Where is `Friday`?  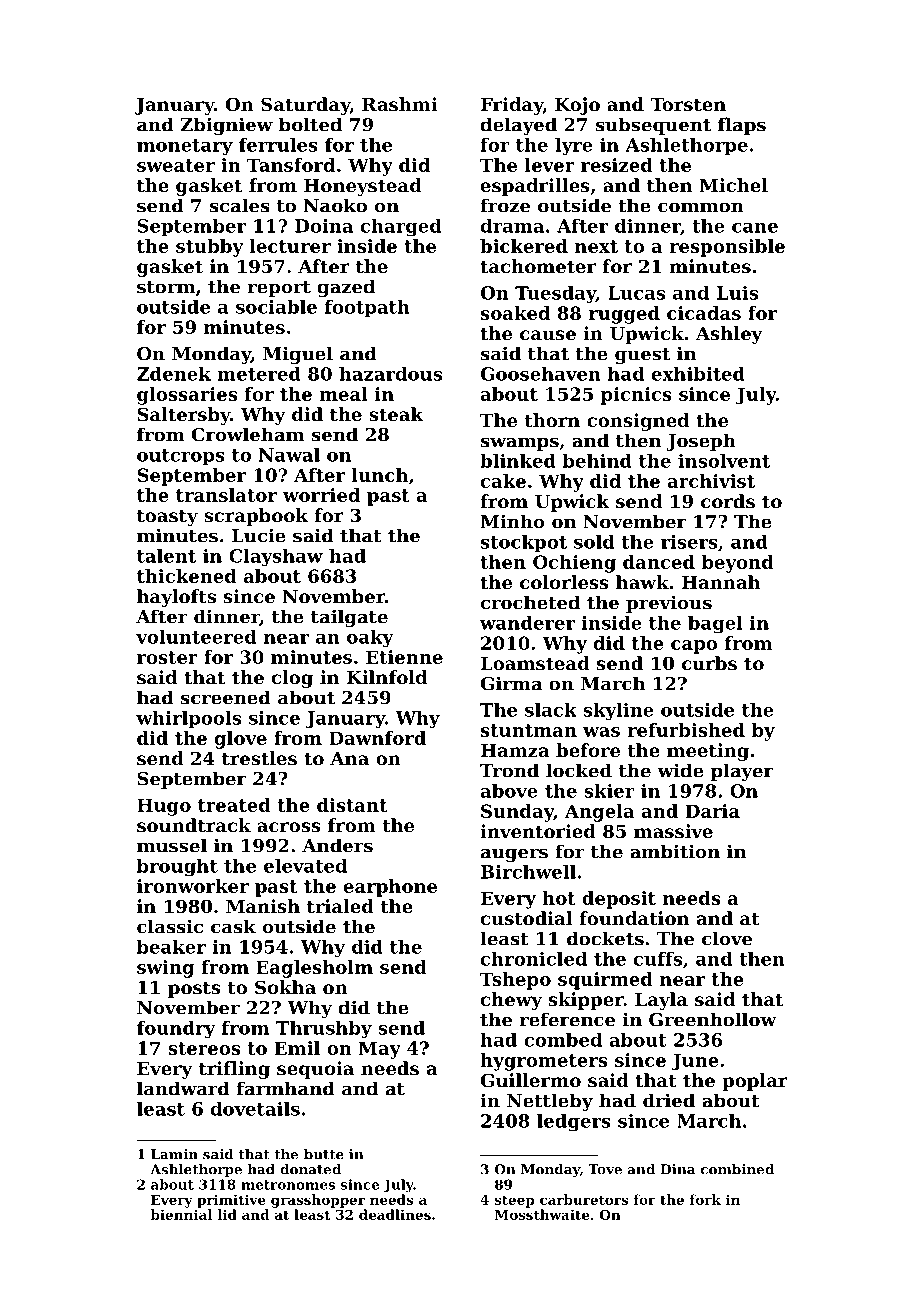
Friday is located at coordinates (512, 106).
